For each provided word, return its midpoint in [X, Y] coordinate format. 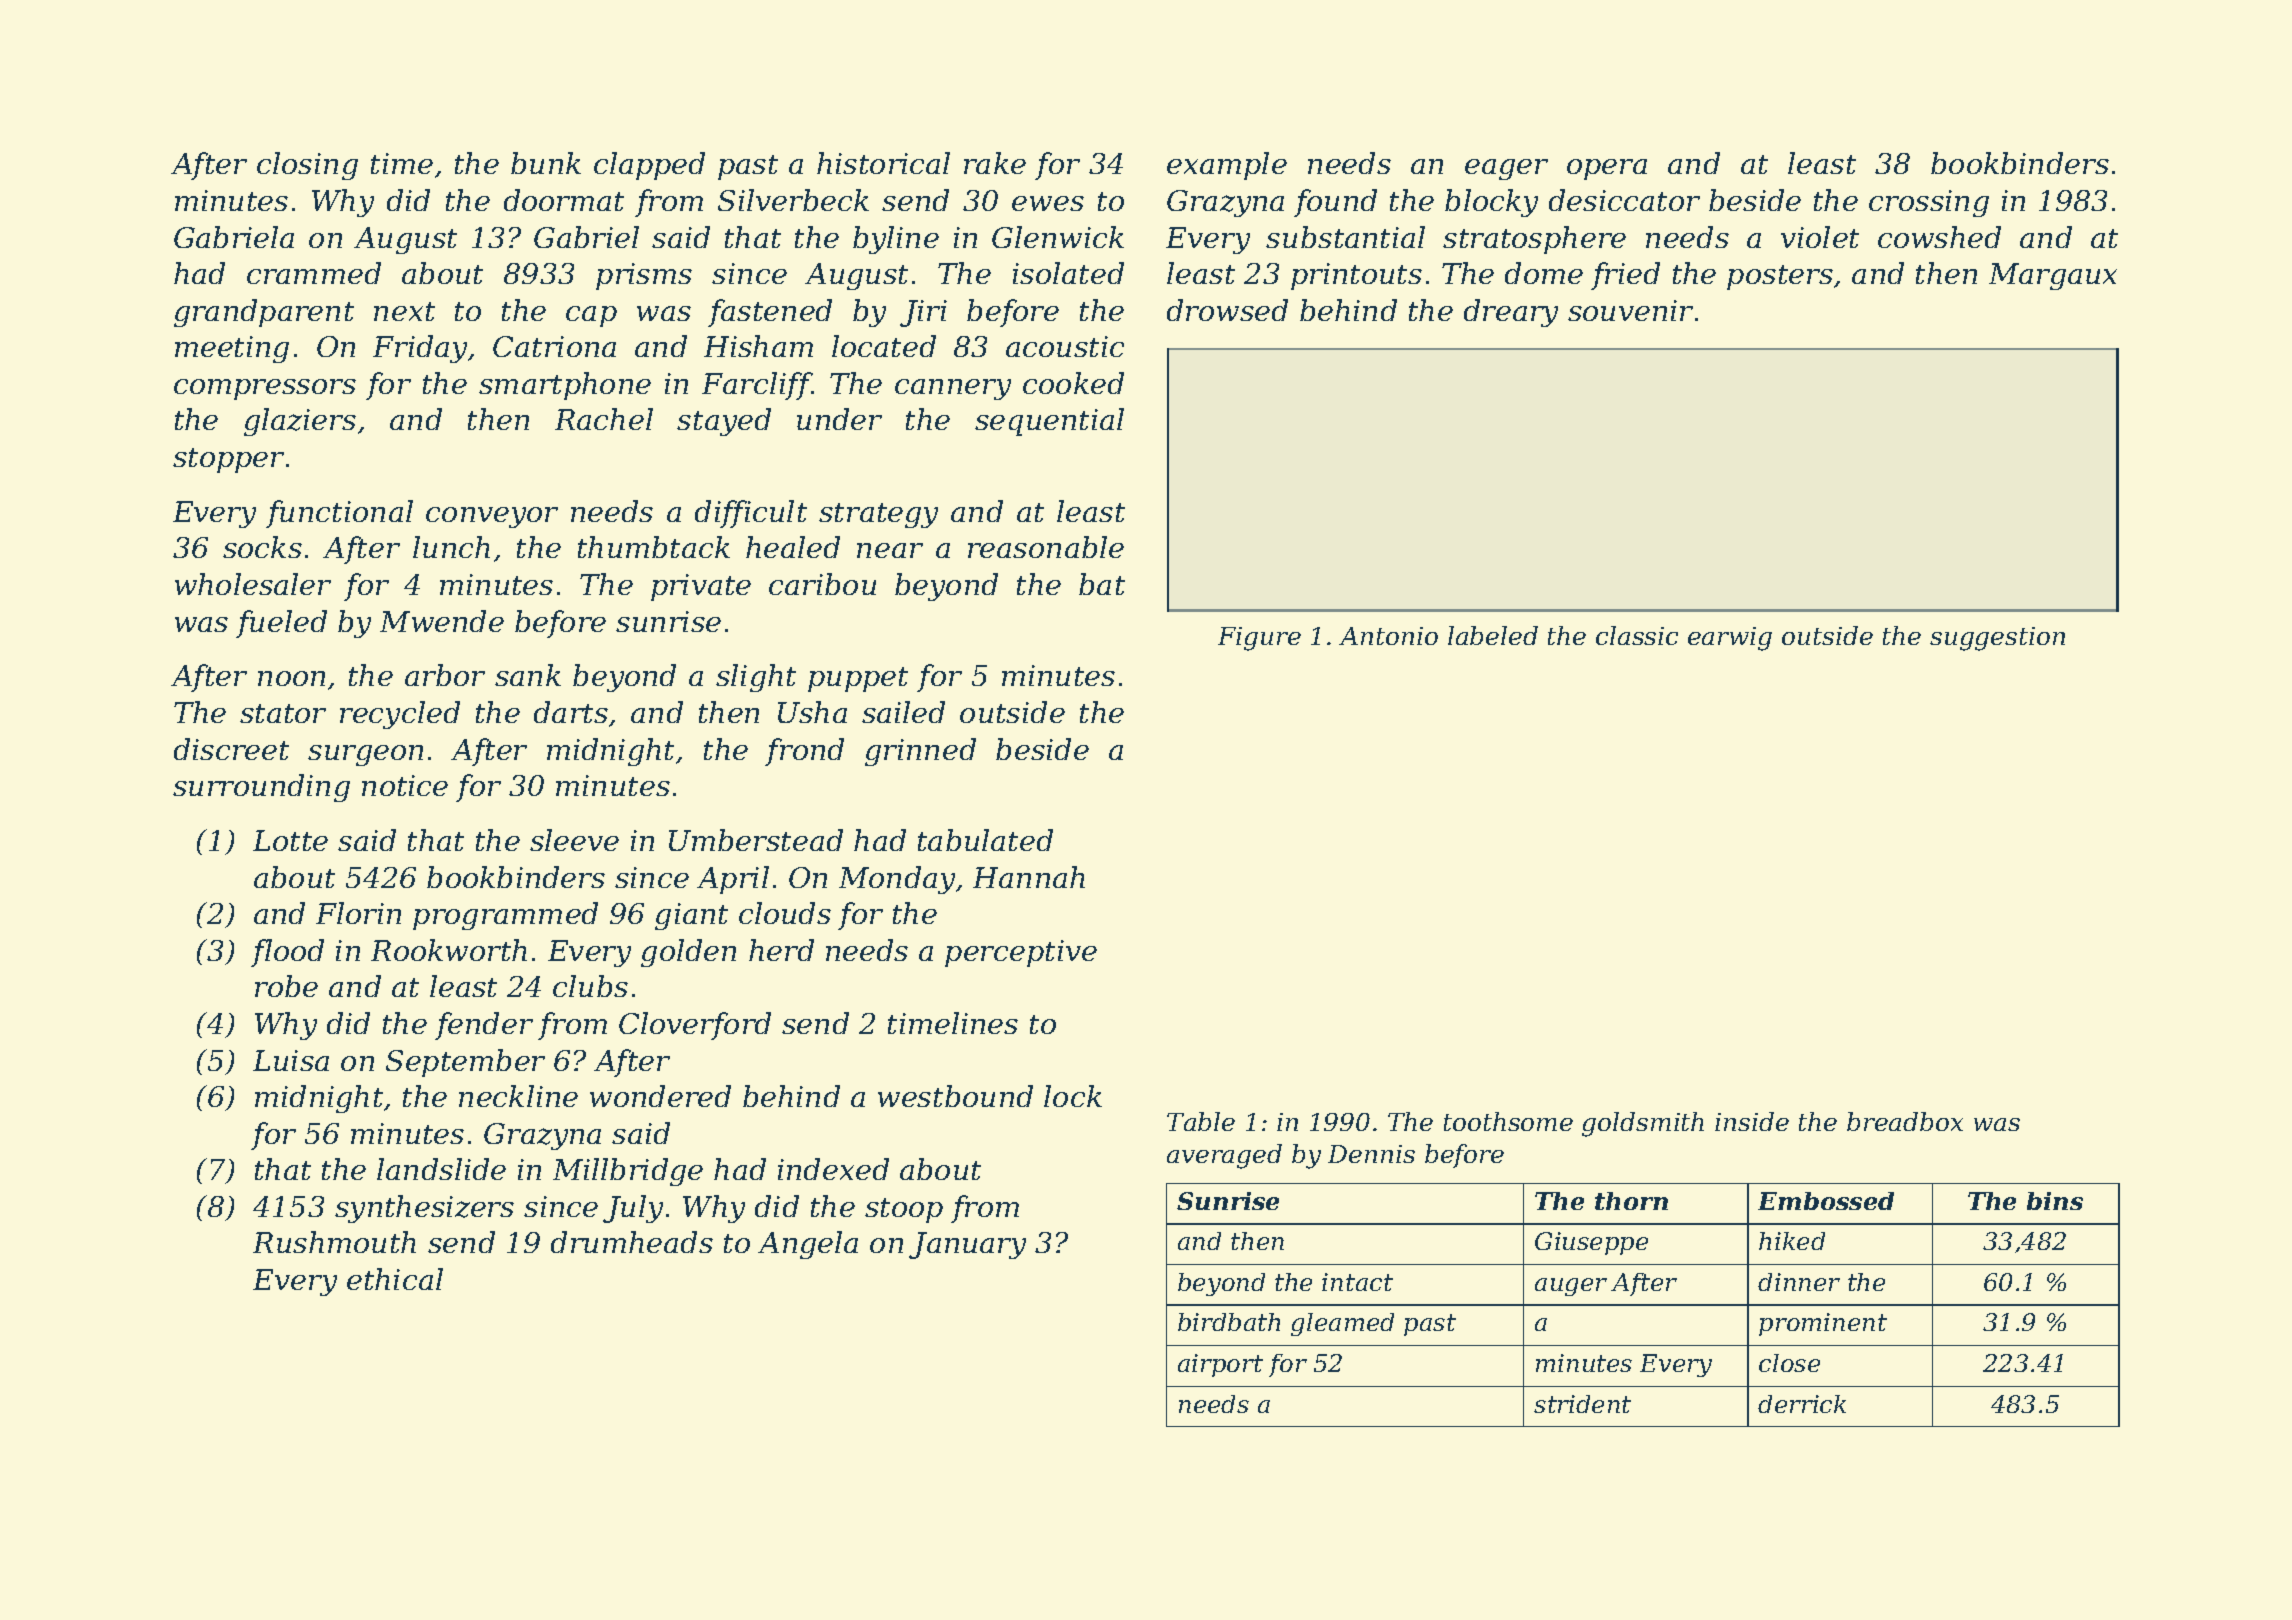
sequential [1049, 422]
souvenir [1630, 310]
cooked [1073, 383]
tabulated [985, 840]
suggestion [1997, 639]
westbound [955, 1096]
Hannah [1029, 877]
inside [1752, 1121]
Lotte [290, 840]
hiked [1792, 1241]
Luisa [291, 1060]
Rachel [604, 419]
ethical [395, 1279]
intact [1357, 1282]
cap [591, 316]
